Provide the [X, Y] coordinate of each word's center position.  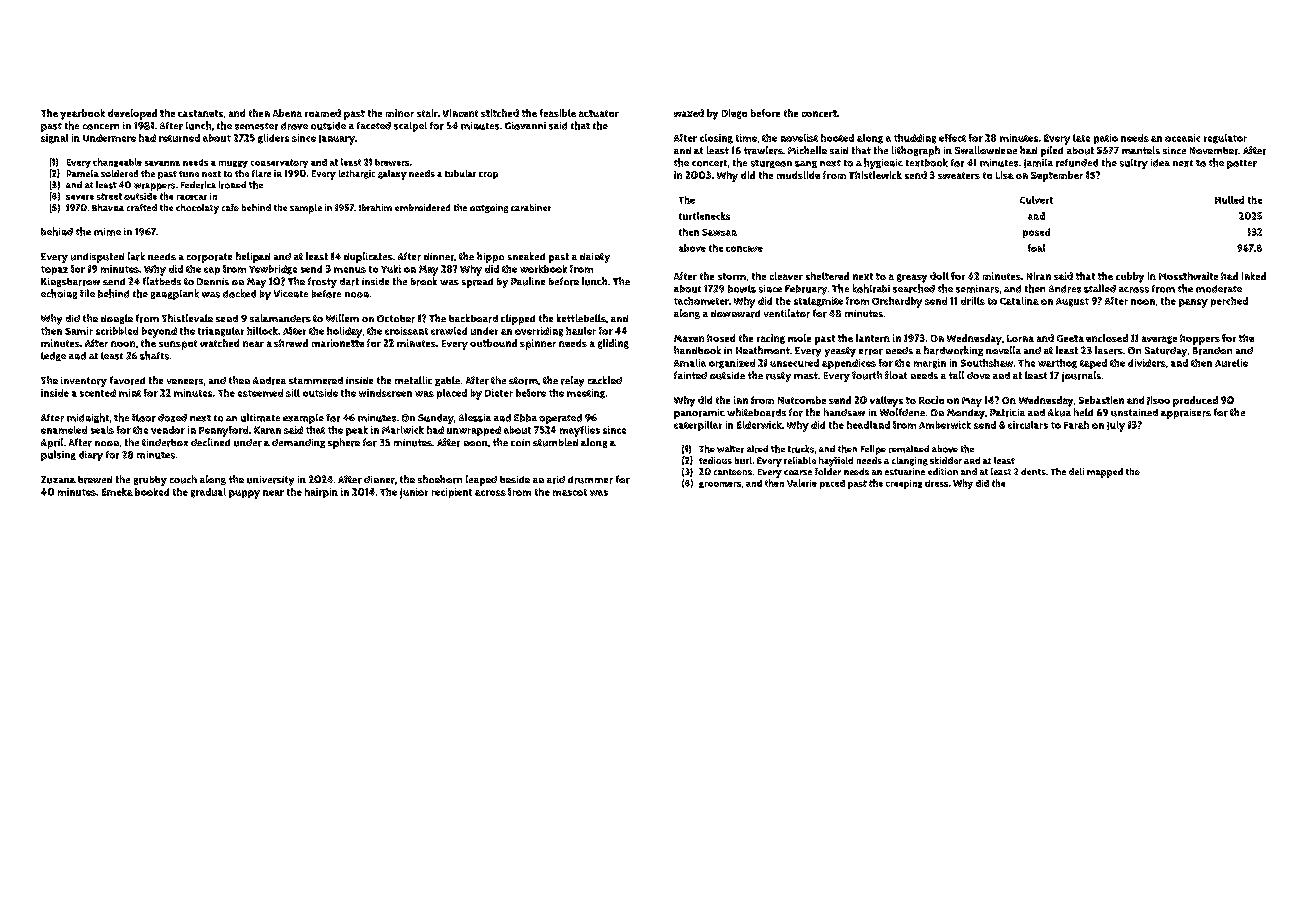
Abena [287, 113]
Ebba [525, 418]
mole [799, 338]
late [1081, 138]
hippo [490, 257]
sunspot [178, 345]
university [270, 481]
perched [1229, 302]
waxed [689, 113]
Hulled [1229, 200]
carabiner [531, 207]
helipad [253, 257]
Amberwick [945, 425]
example [303, 419]
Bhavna [108, 207]
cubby [1130, 277]
